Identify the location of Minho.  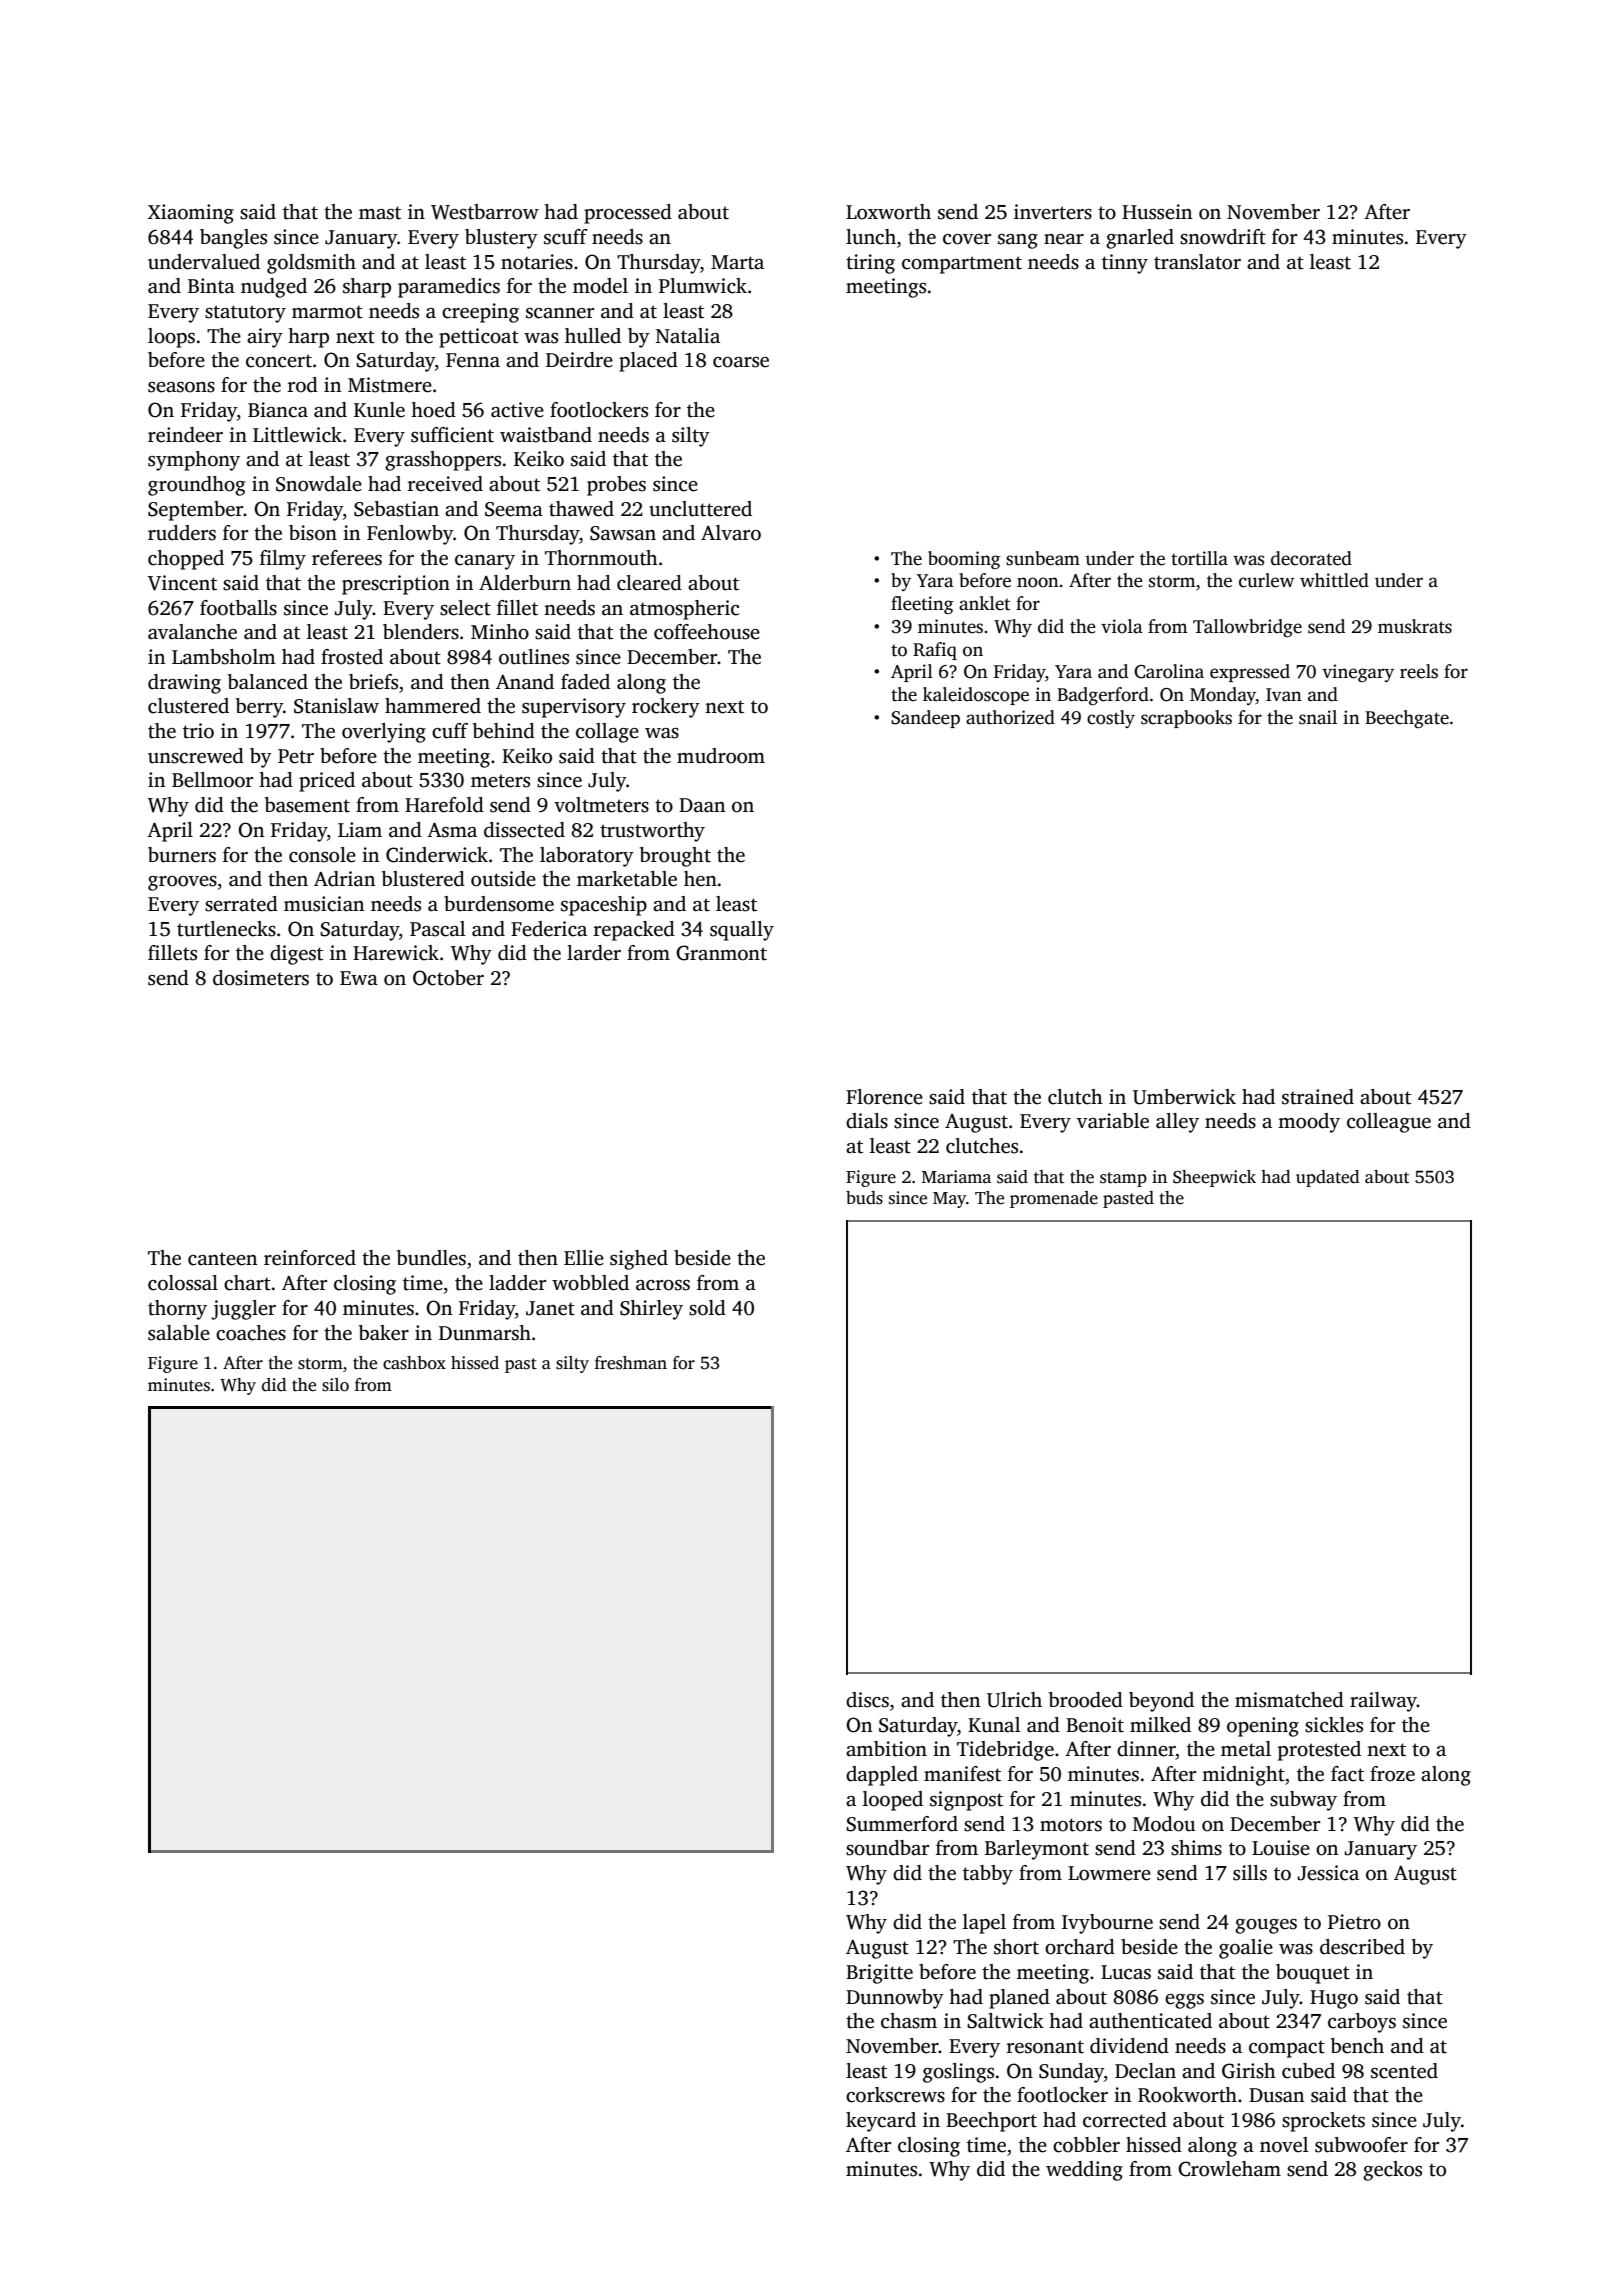
(500, 632).
